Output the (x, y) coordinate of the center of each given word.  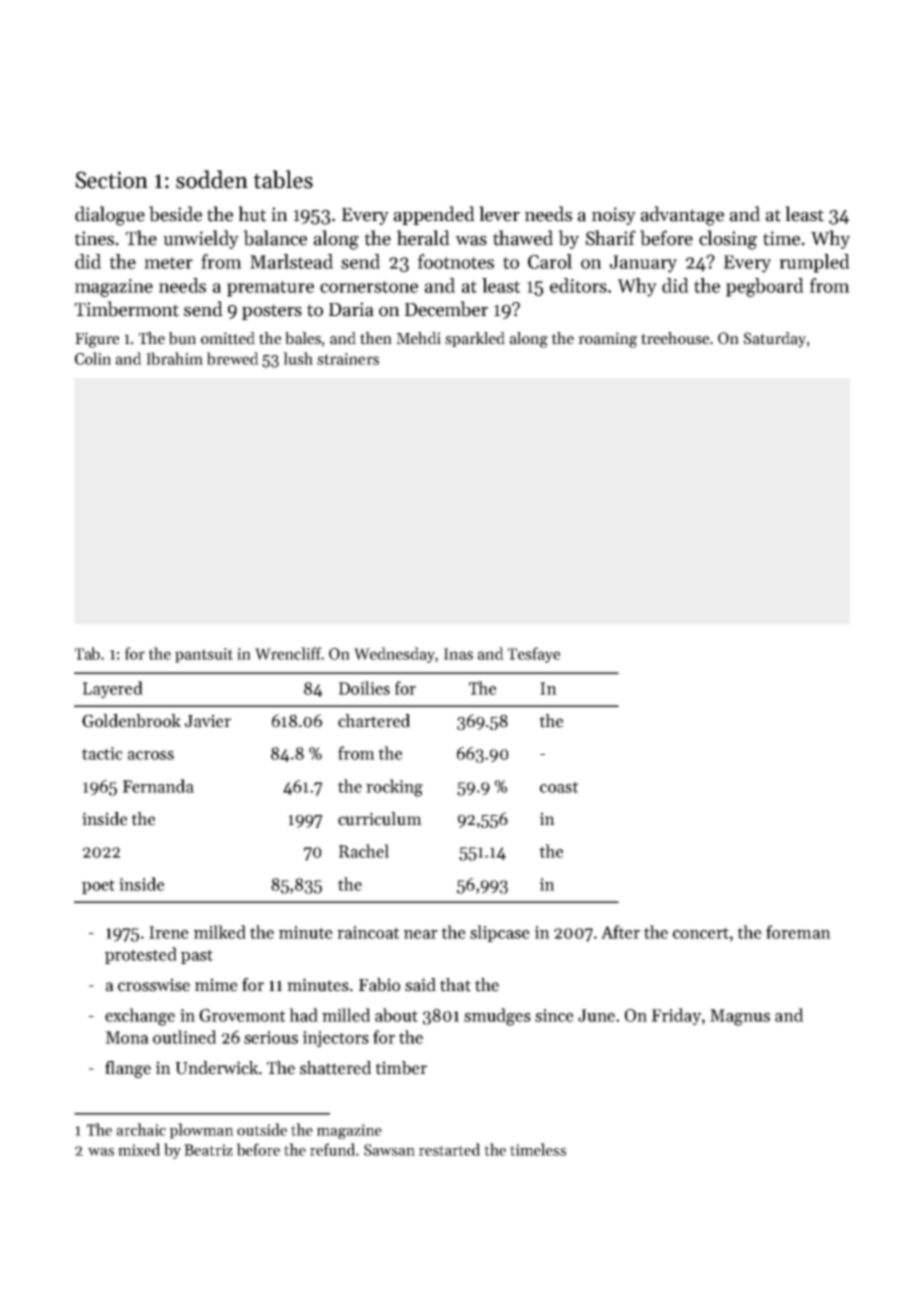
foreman (798, 932)
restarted (449, 1149)
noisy (614, 216)
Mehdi (418, 338)
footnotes (456, 261)
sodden (212, 179)
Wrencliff (288, 653)
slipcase (500, 933)
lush (298, 358)
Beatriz (208, 1150)
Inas (458, 654)
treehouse (675, 338)
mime (216, 985)
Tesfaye (534, 655)
